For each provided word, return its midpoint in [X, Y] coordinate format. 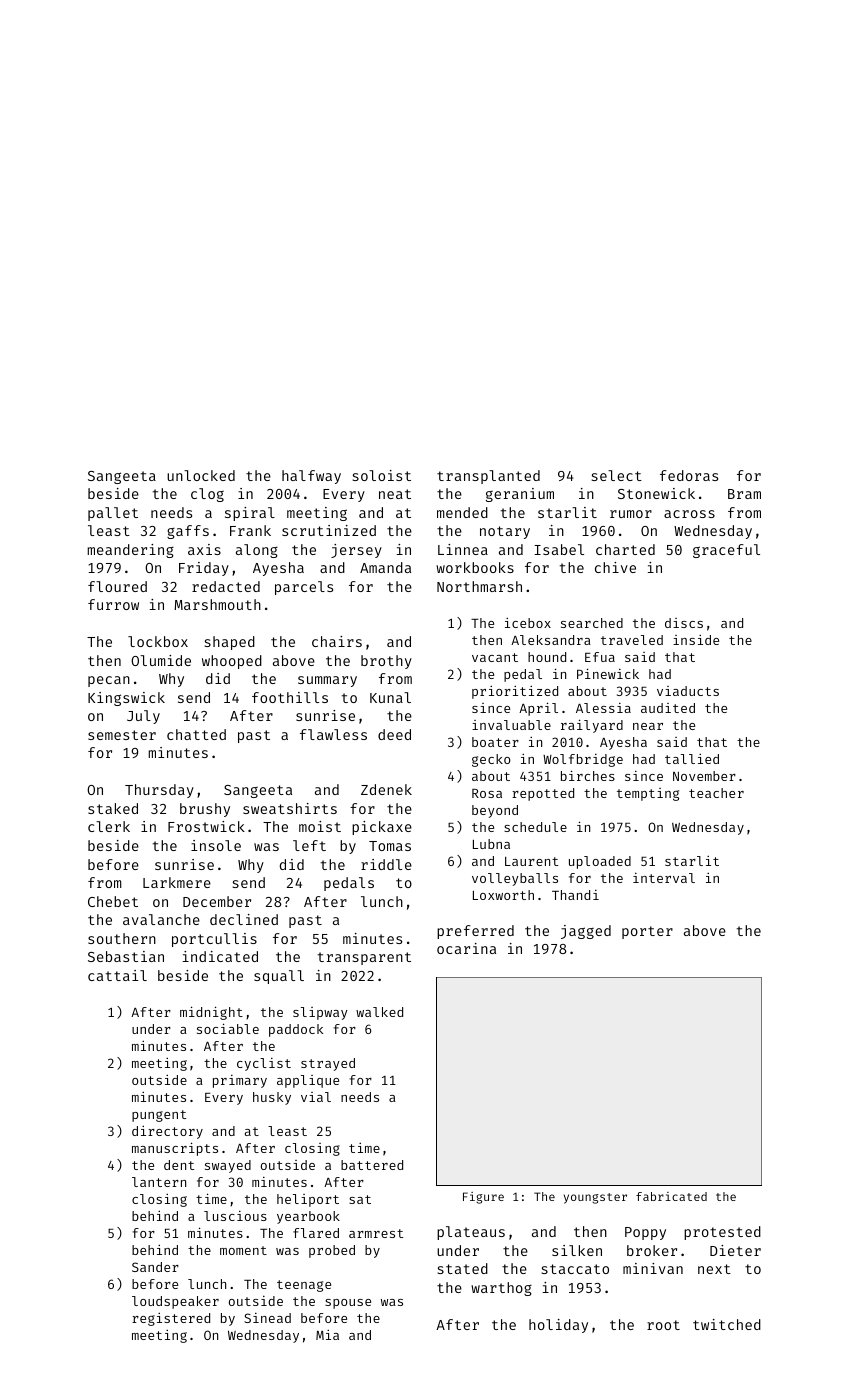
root [663, 1325]
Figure [483, 1198]
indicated [220, 956]
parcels [304, 588]
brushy [205, 810]
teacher [716, 793]
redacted [226, 586]
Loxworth [503, 895]
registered [171, 1319]
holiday [558, 1326]
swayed [228, 1166]
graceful [726, 551]
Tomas [390, 846]
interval [664, 878]
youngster [595, 1198]
